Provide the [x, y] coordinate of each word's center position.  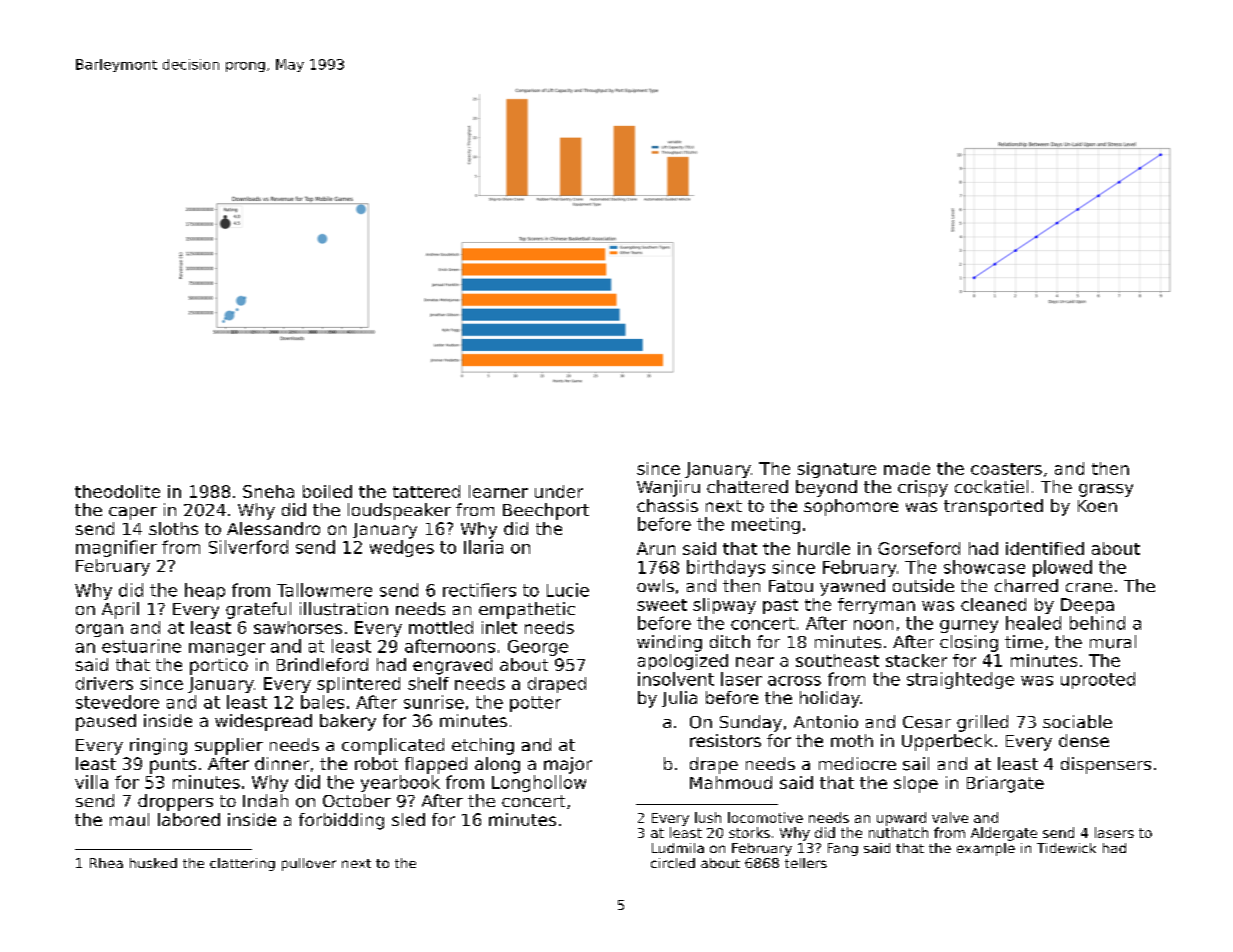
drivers [104, 683]
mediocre [857, 763]
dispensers [1106, 765]
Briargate [1005, 784]
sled [408, 819]
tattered [426, 491]
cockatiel [991, 486]
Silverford [248, 547]
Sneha [268, 491]
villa [91, 782]
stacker [916, 660]
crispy [923, 488]
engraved [452, 666]
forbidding [341, 821]
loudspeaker [399, 511]
